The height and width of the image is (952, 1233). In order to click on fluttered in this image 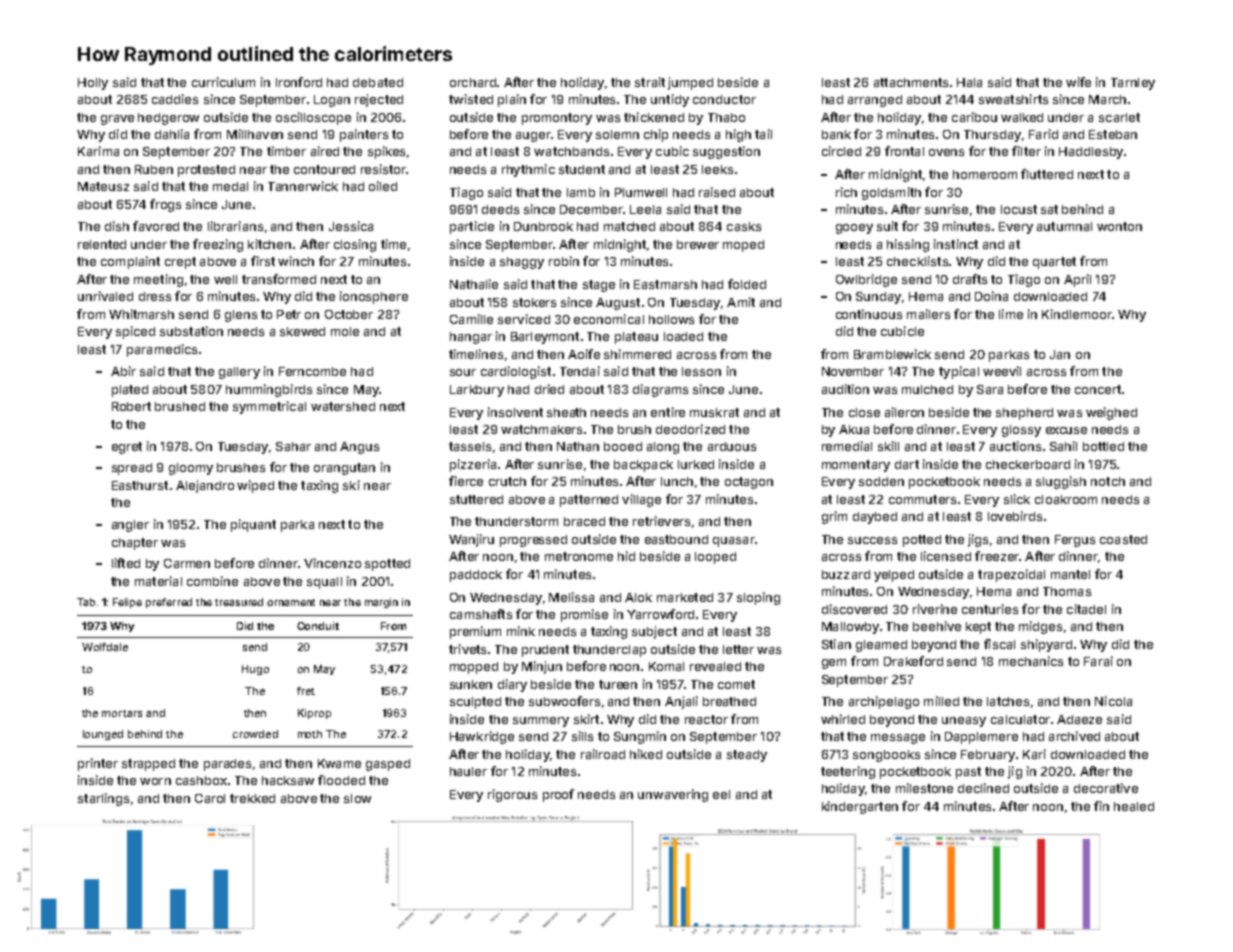, I will do `click(1047, 174)`.
